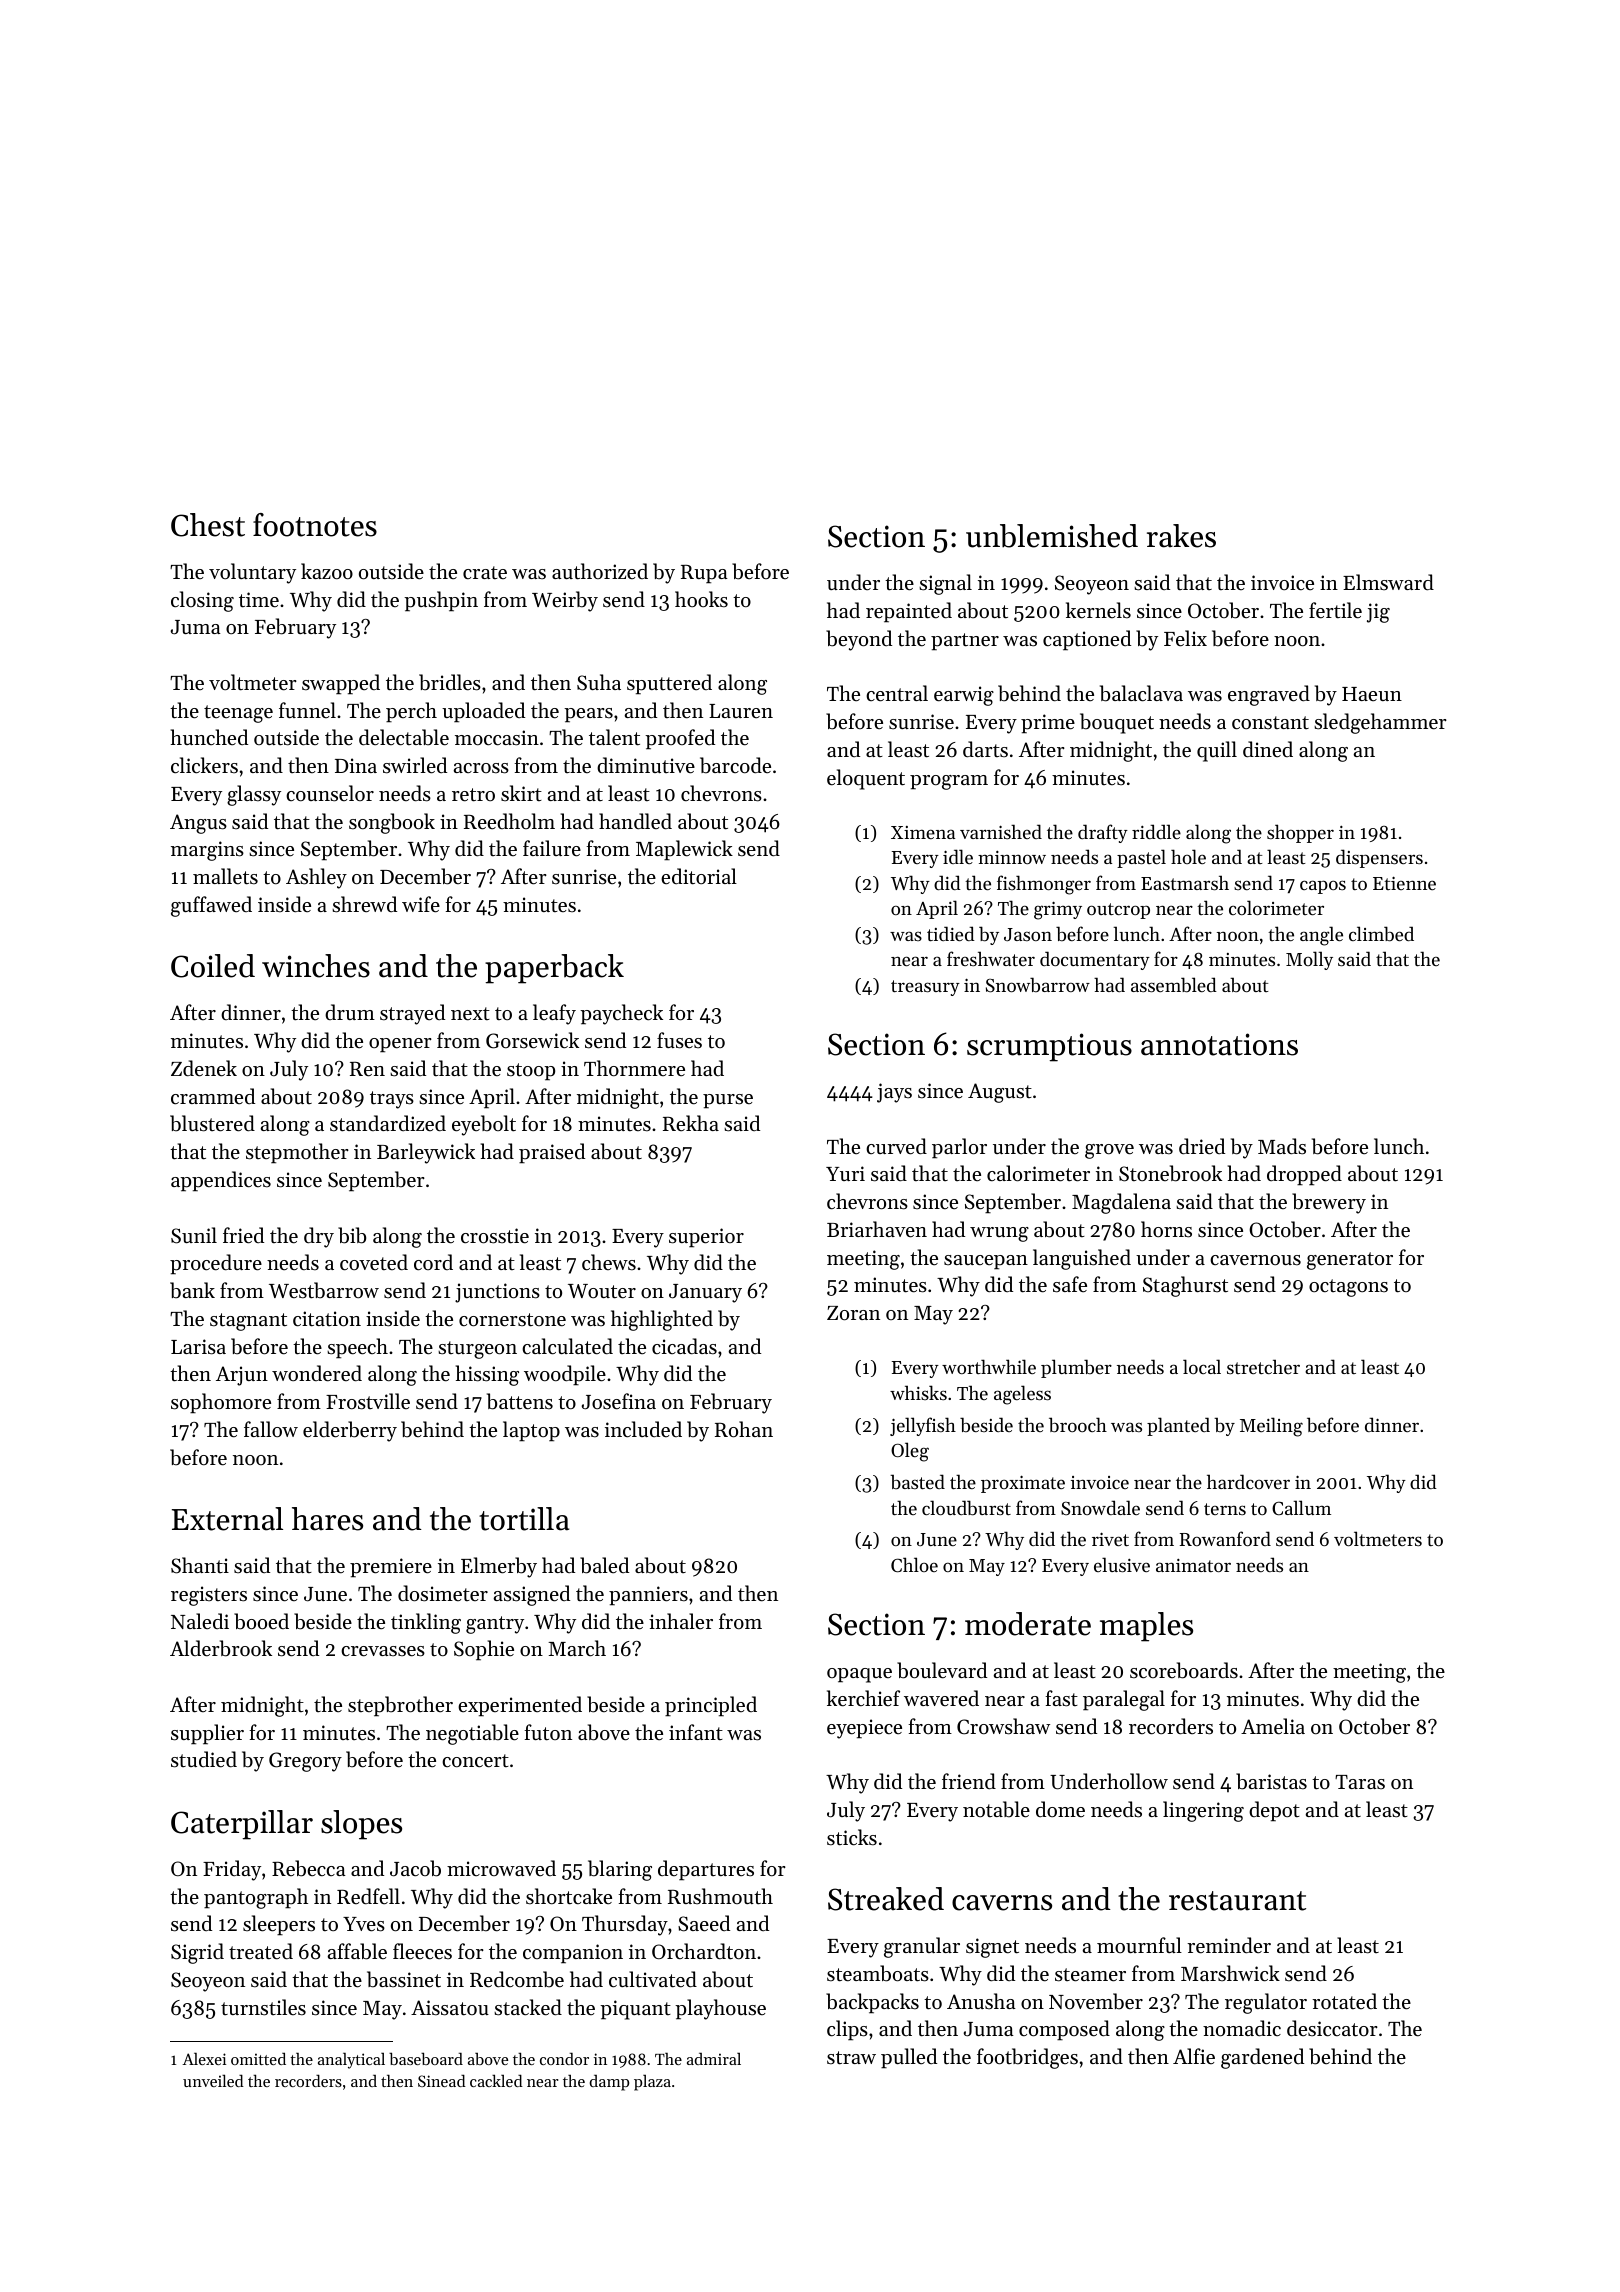 This screenshot has width=1620, height=2292. I want to click on swapped, so click(341, 684).
